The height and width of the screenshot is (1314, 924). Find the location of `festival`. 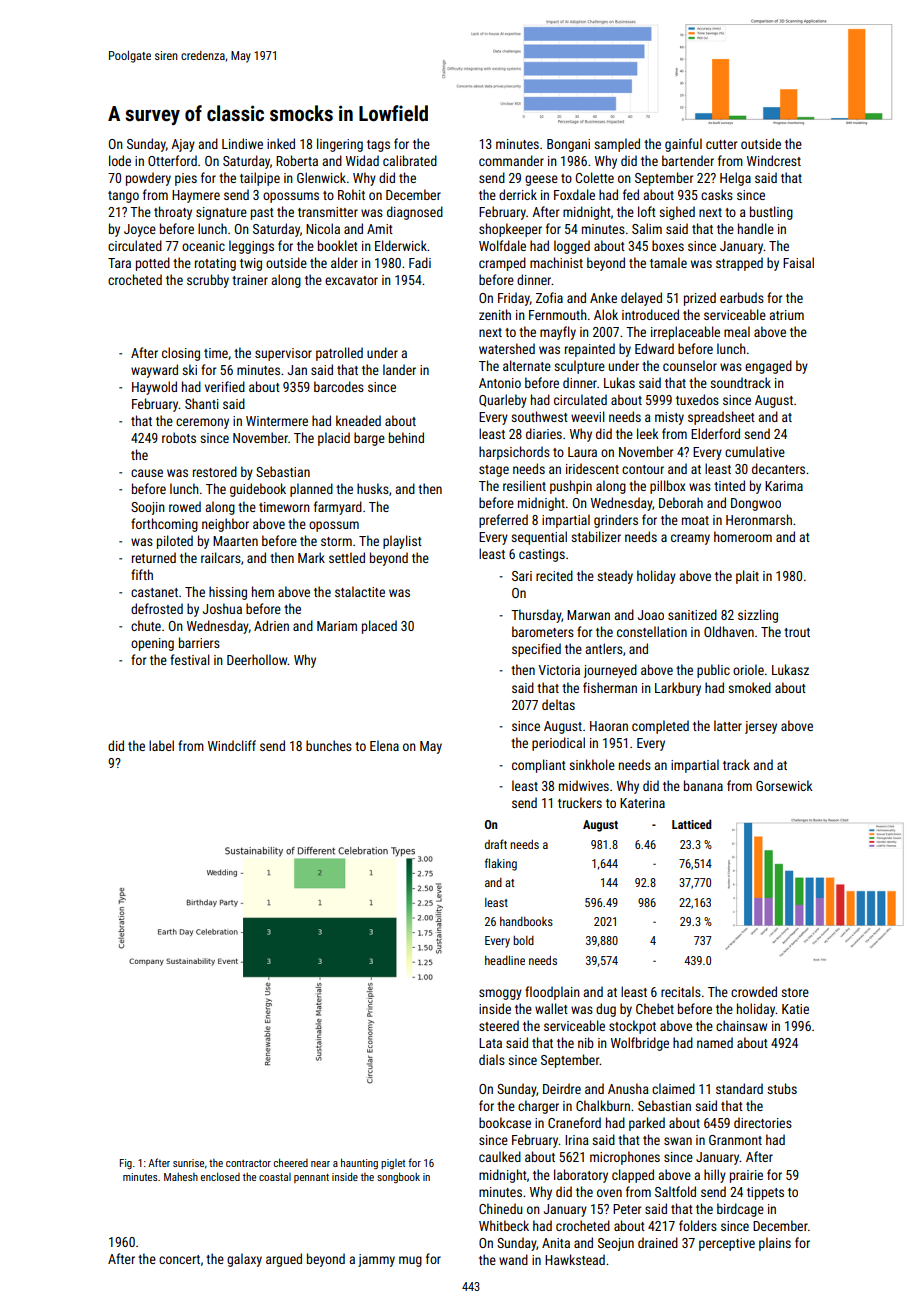

festival is located at coordinates (190, 659).
